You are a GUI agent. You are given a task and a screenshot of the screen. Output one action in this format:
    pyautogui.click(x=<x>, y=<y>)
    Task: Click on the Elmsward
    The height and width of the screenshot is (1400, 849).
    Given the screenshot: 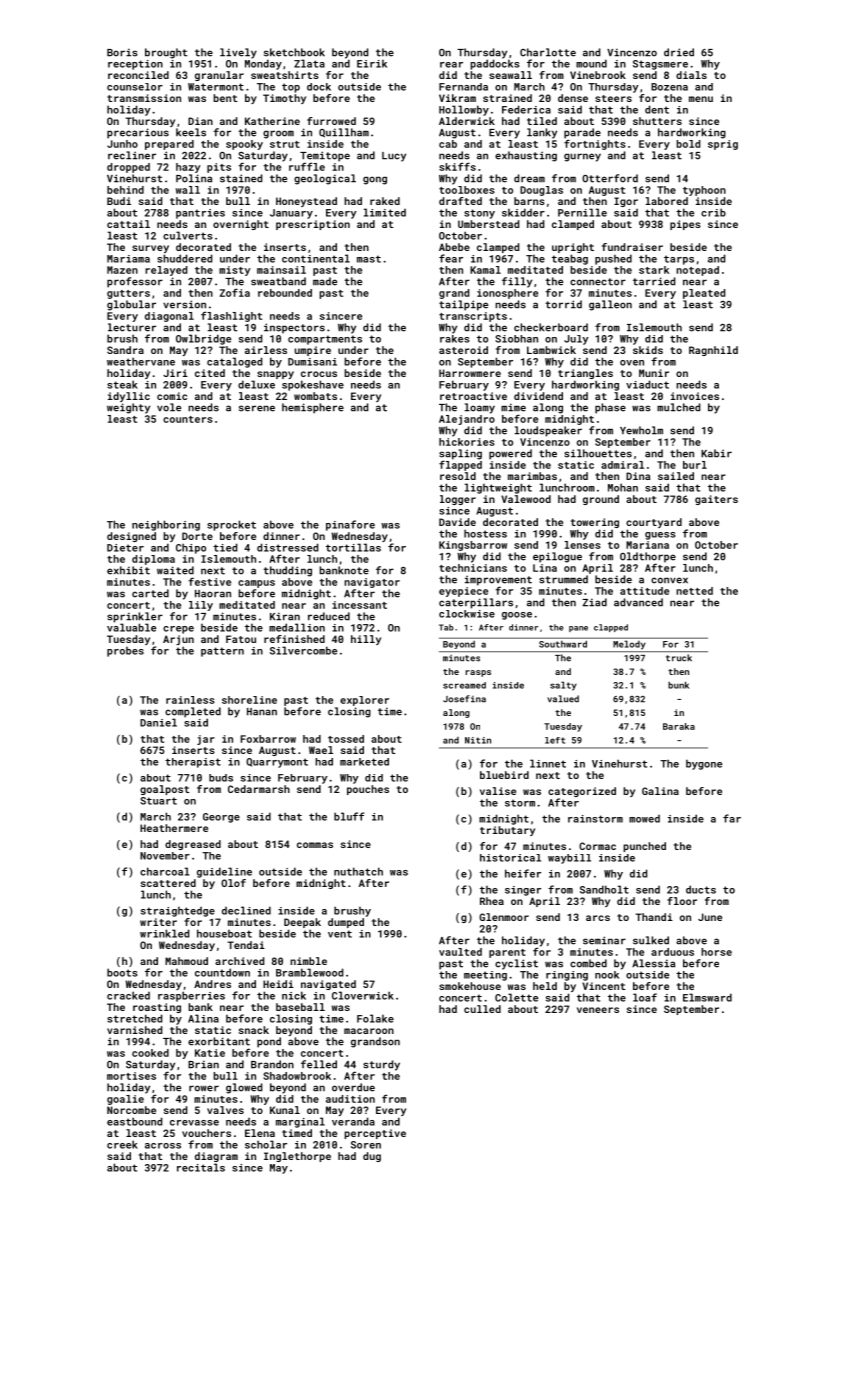 What is the action you would take?
    pyautogui.click(x=707, y=997)
